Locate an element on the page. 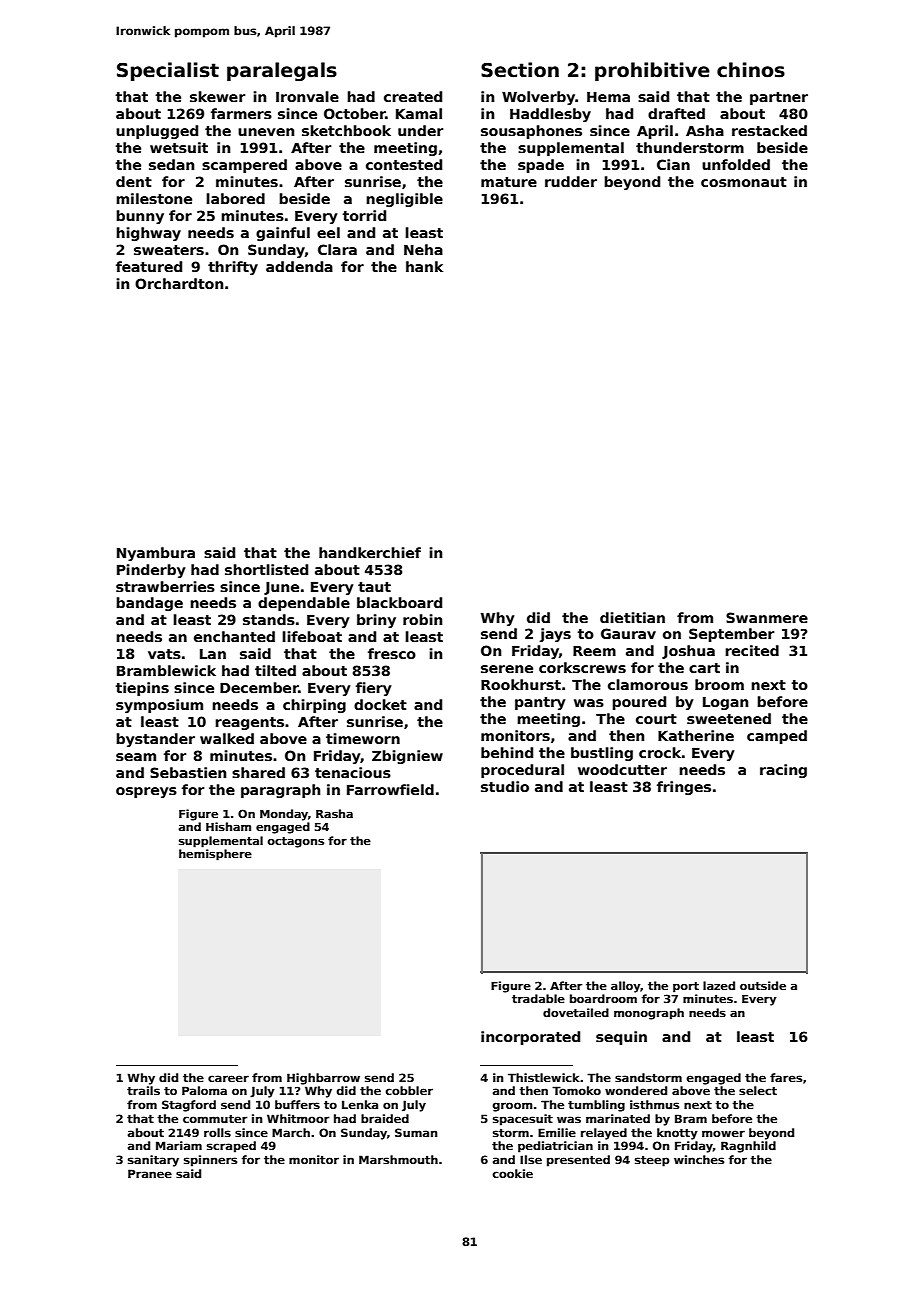 The height and width of the page is (1314, 924). woodcutter is located at coordinates (622, 769).
